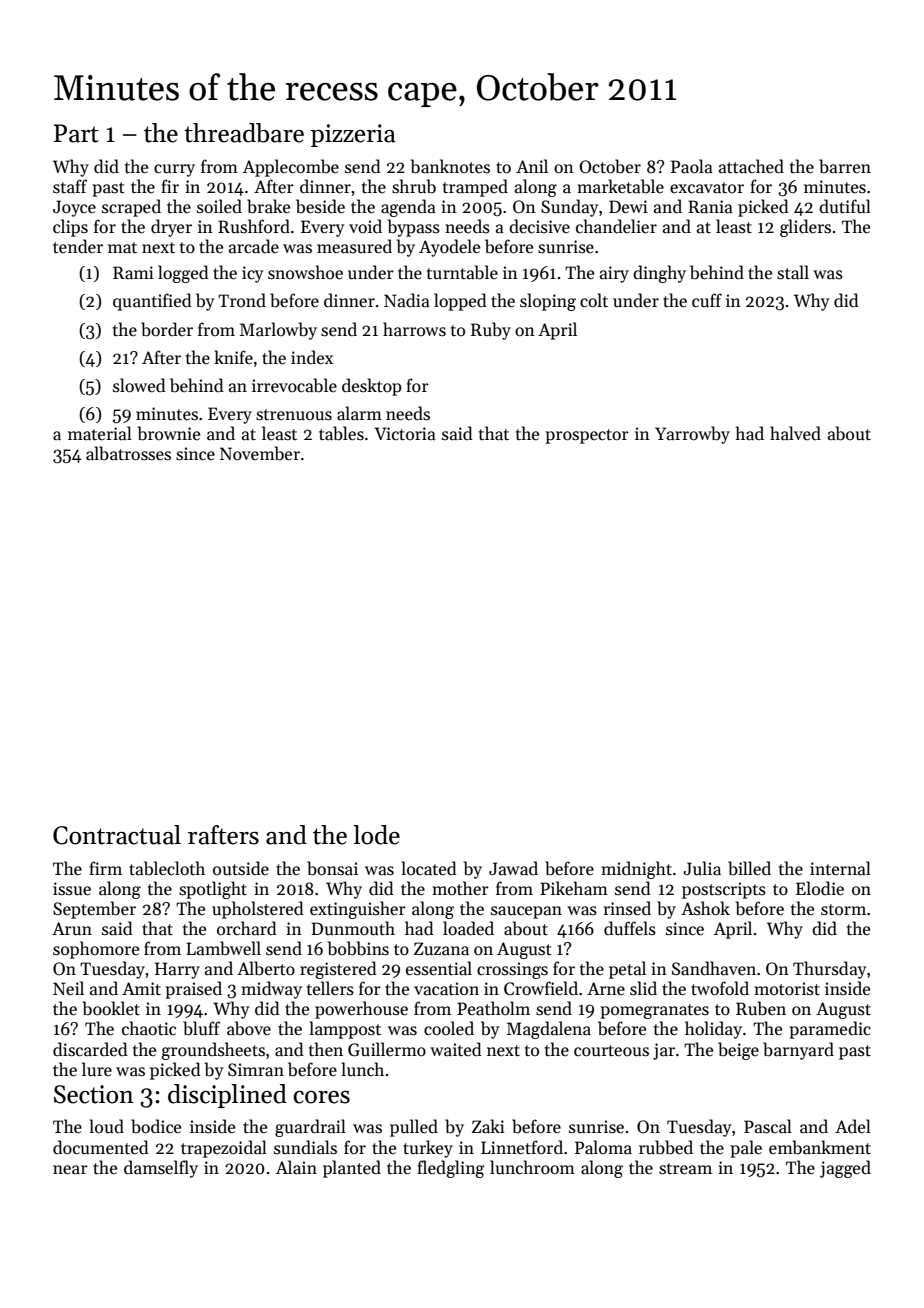 The width and height of the page is (924, 1308). Describe the element at coordinates (707, 300) in the page. I see `cuff` at that location.
